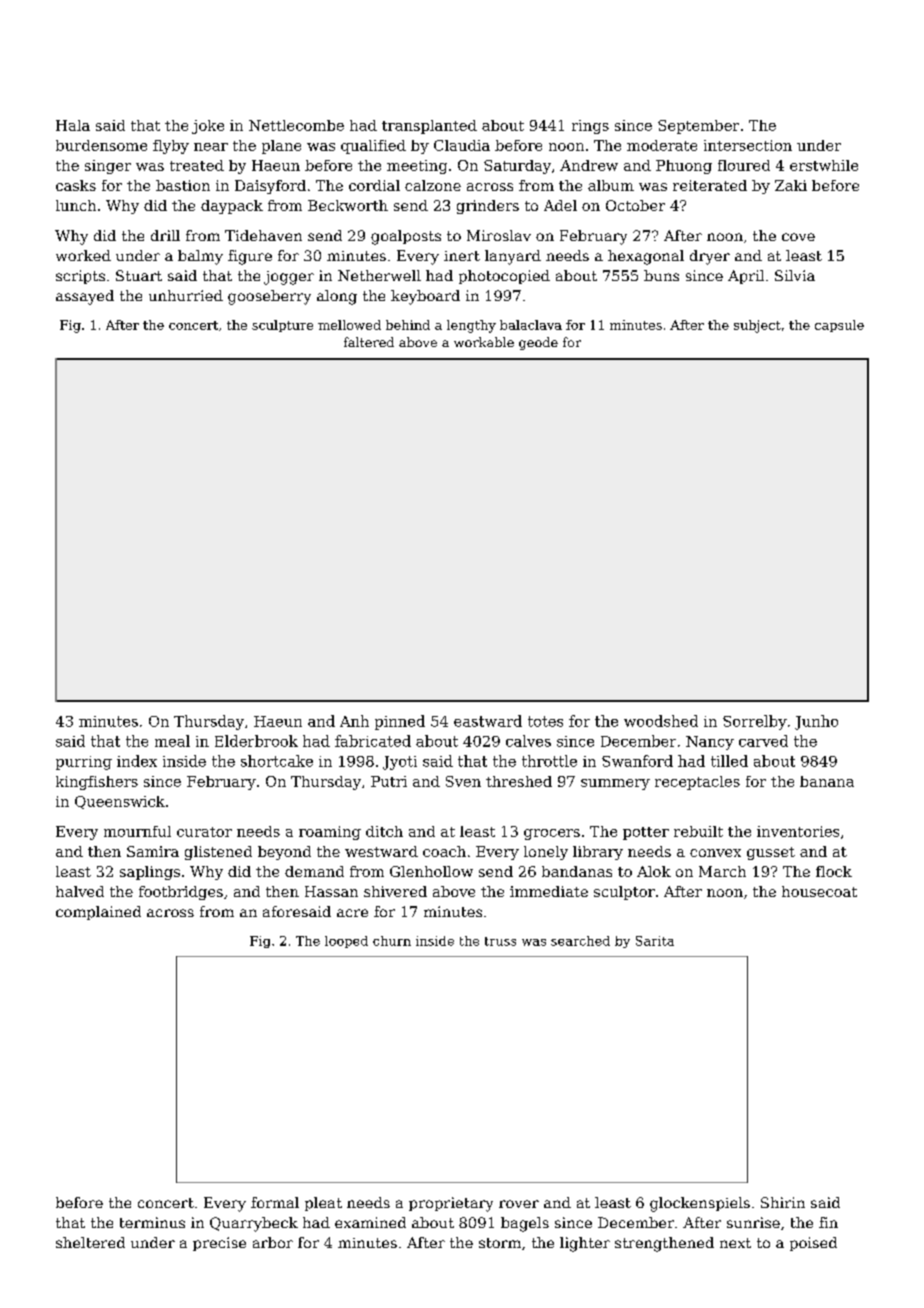 The width and height of the screenshot is (924, 1308). What do you see at coordinates (755, 722) in the screenshot?
I see `Sorrelby` at bounding box center [755, 722].
